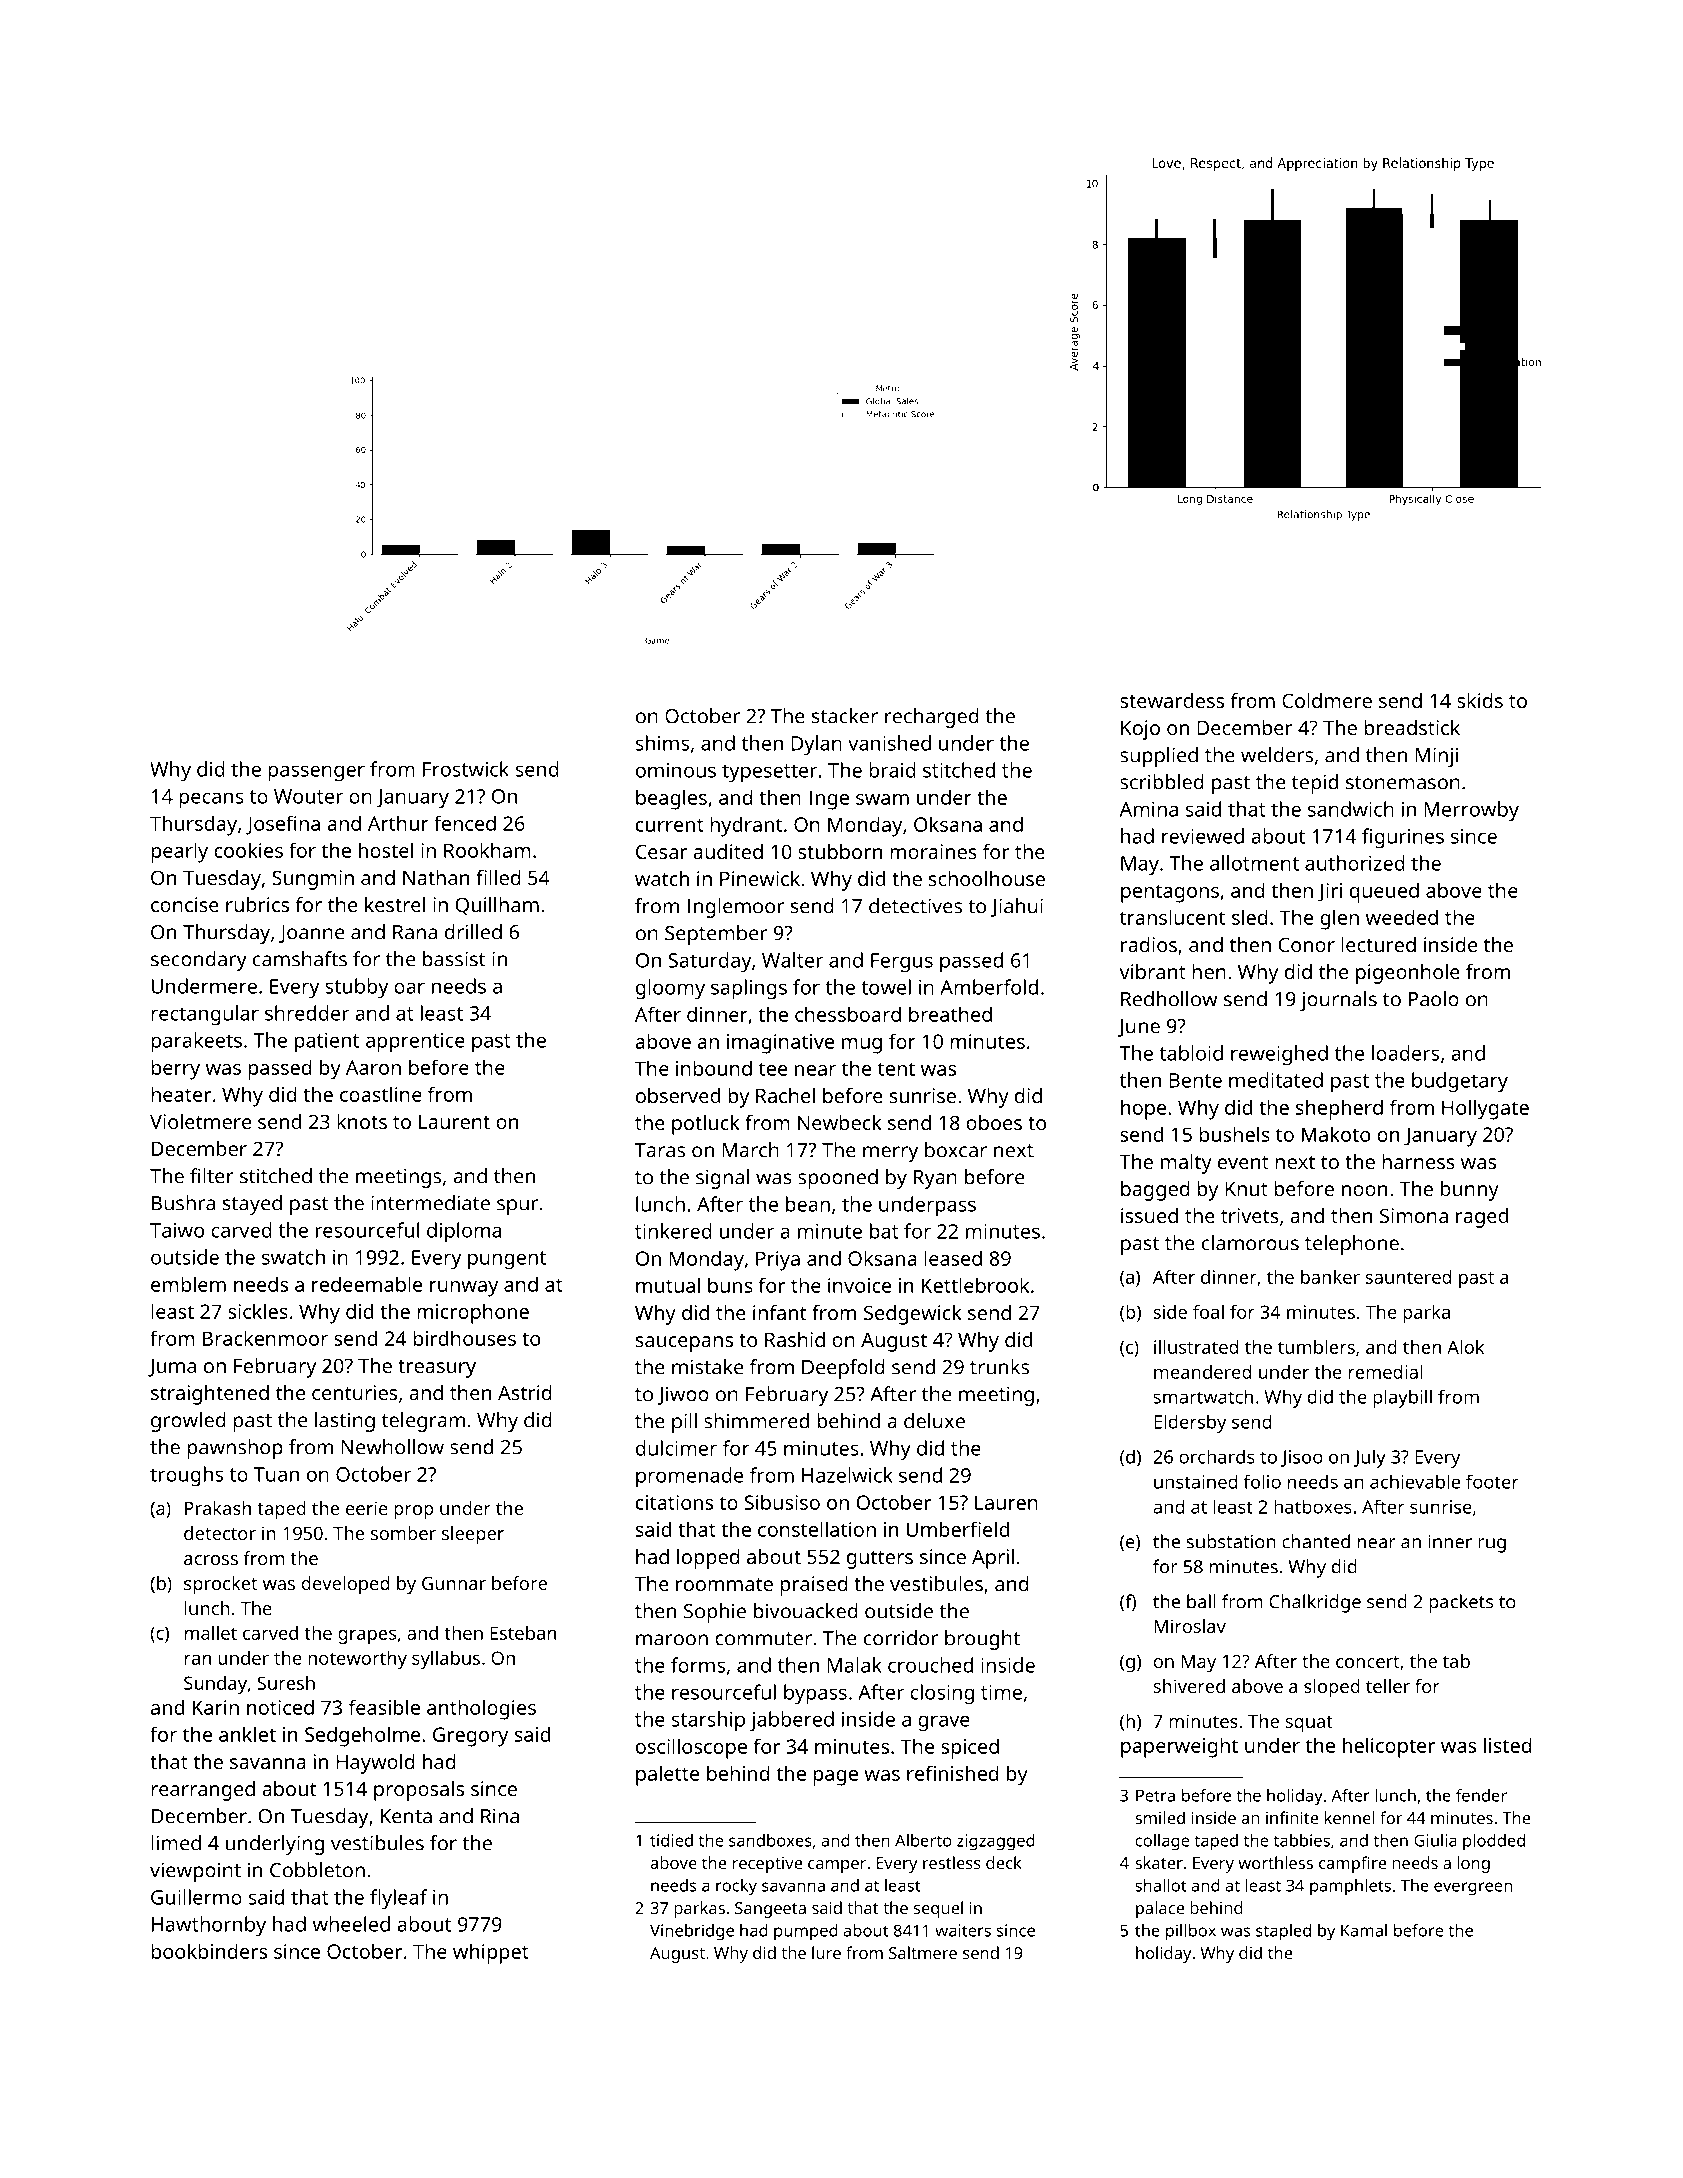 The width and height of the screenshot is (1683, 2178). Describe the element at coordinates (216, 1707) in the screenshot. I see `Karin` at that location.
